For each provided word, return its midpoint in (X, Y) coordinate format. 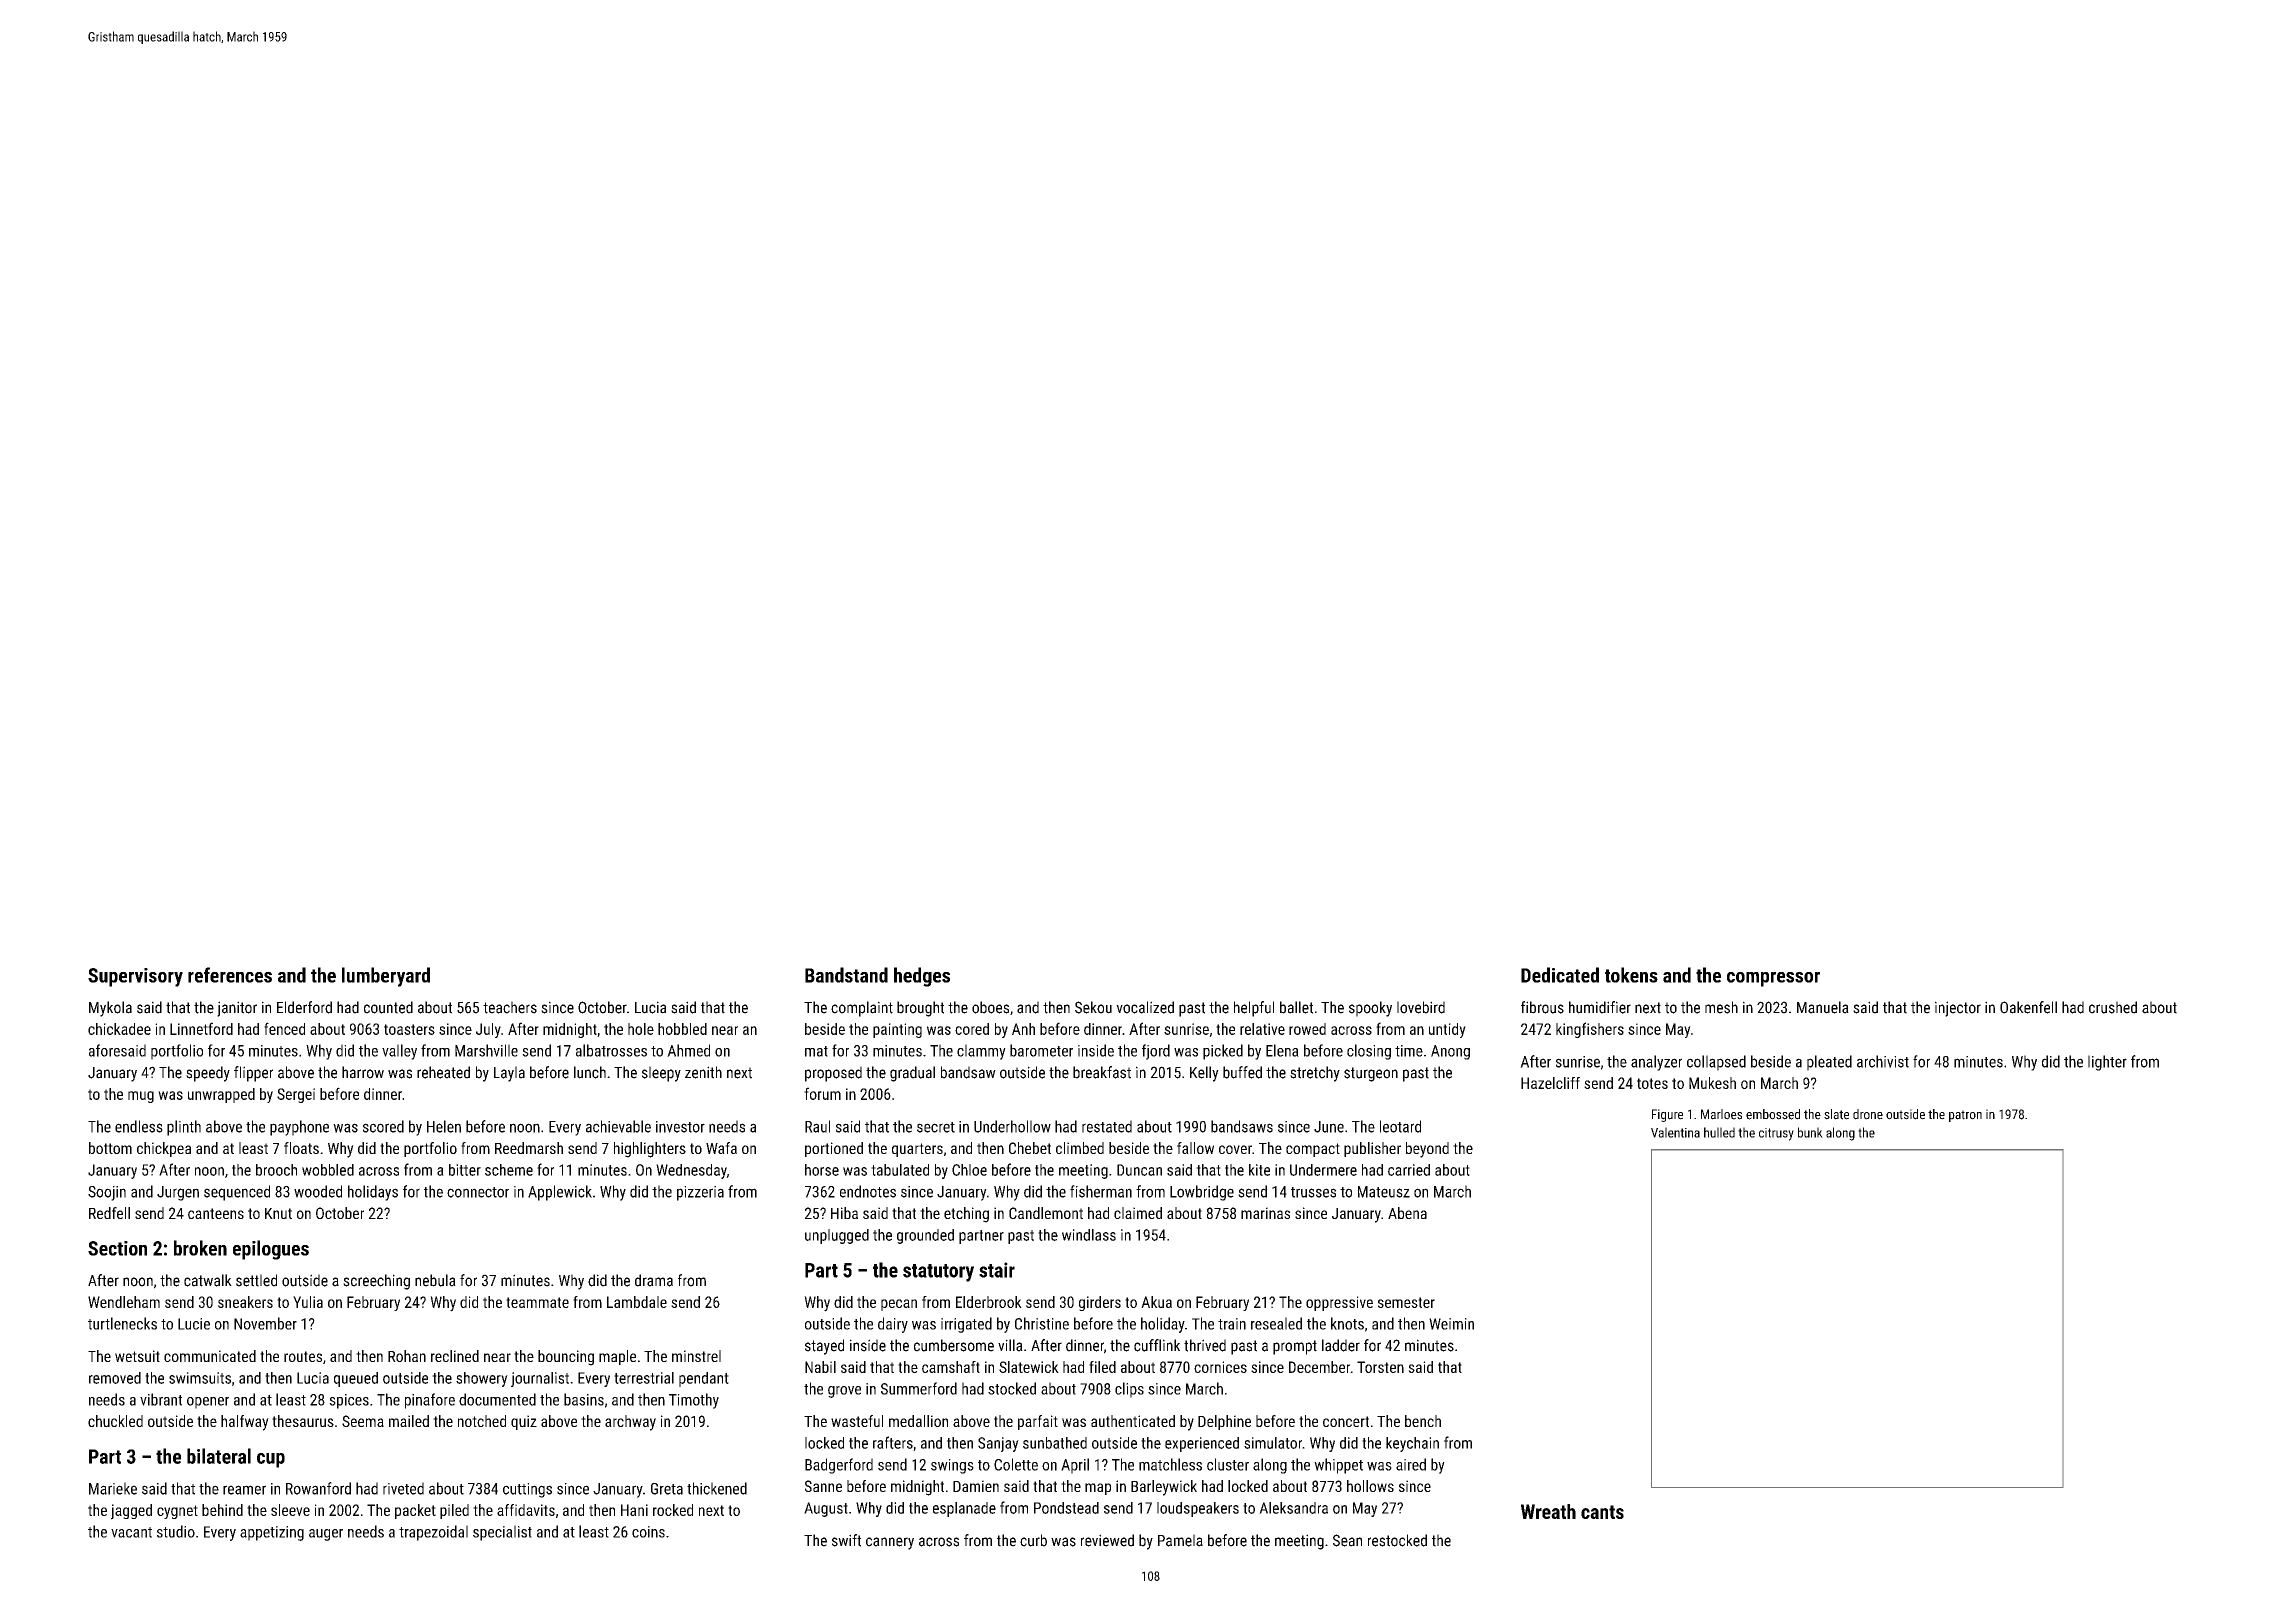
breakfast (1102, 1072)
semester (1406, 1302)
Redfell (109, 1213)
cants (1602, 1512)
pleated (1829, 1063)
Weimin (1451, 1324)
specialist (502, 1533)
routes (303, 1356)
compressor (1773, 979)
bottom (110, 1148)
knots (1347, 1323)
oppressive (1339, 1303)
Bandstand (846, 975)
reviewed (1107, 1540)
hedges (922, 977)
